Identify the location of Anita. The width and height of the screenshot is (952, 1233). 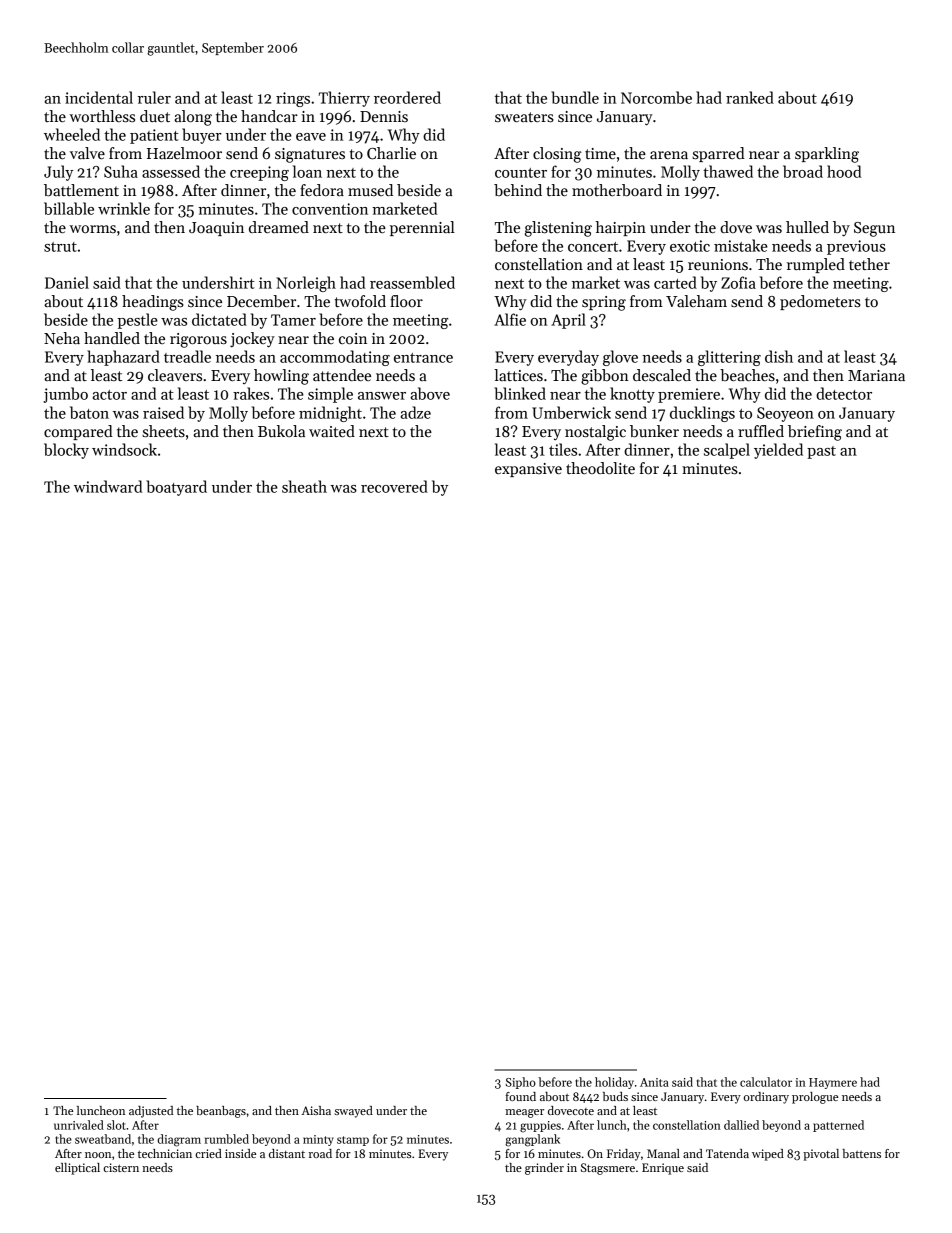
(654, 1082).
